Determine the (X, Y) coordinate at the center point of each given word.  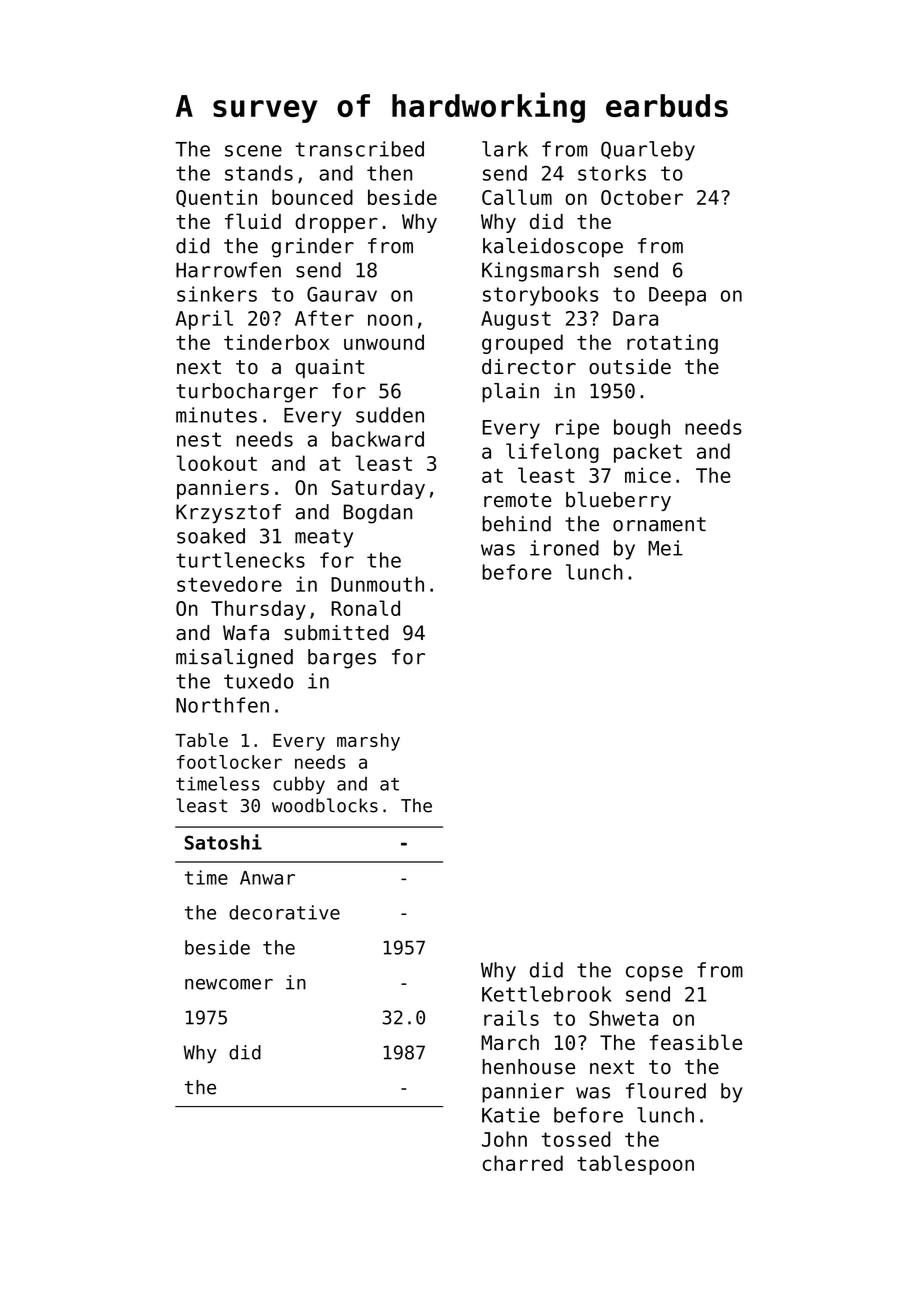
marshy (368, 742)
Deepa (677, 296)
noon (390, 320)
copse (654, 974)
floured (666, 1091)
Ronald (365, 608)
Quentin (216, 198)
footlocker (229, 762)
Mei (665, 548)
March (510, 1042)
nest (199, 439)
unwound (384, 342)
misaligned (234, 659)
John (504, 1139)
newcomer (229, 984)
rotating (672, 344)
